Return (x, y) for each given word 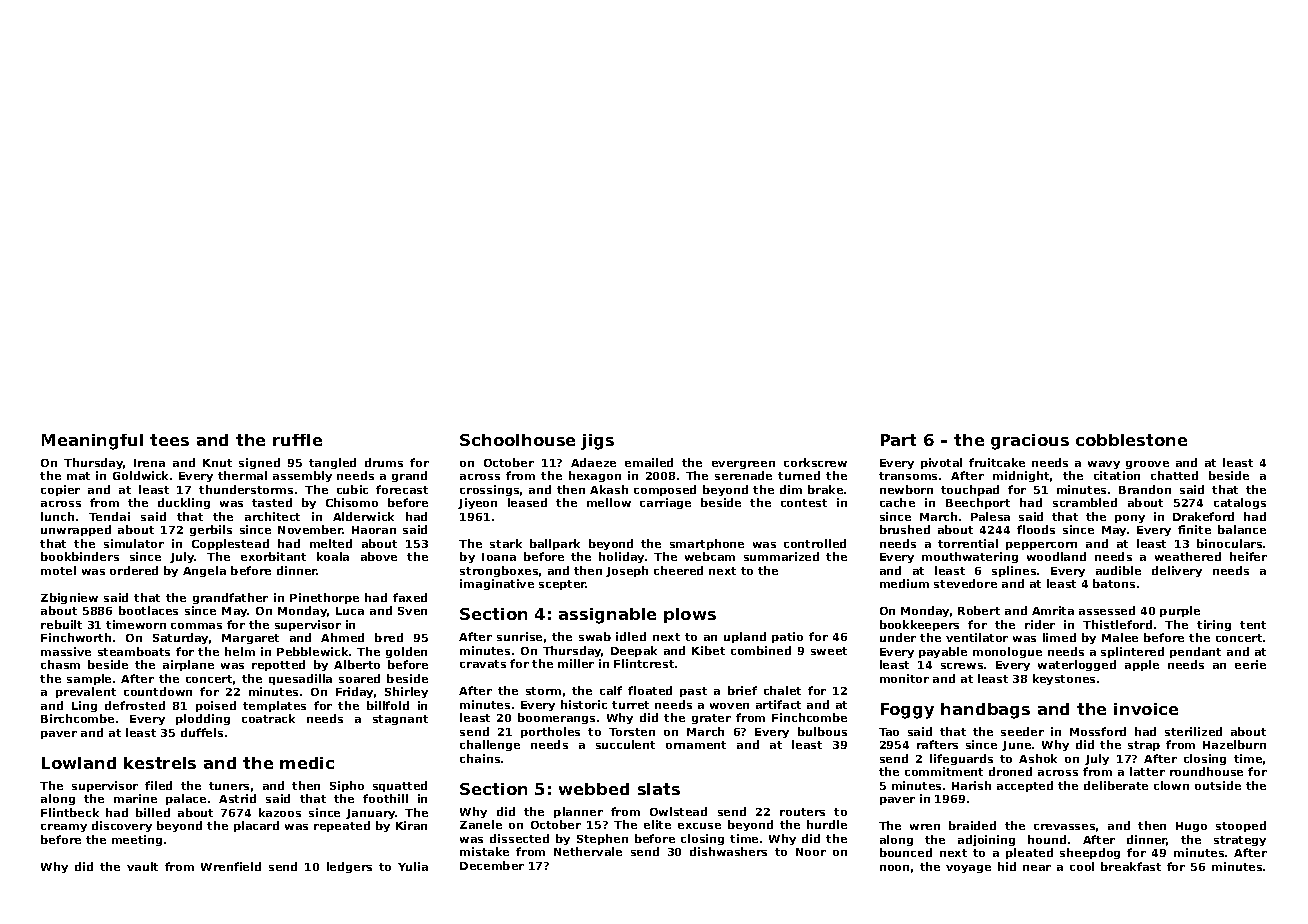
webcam (710, 556)
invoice (1146, 709)
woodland (1056, 556)
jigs (597, 442)
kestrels (160, 763)
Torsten (632, 732)
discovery (122, 826)
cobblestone (1131, 440)
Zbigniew (69, 598)
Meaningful (92, 442)
